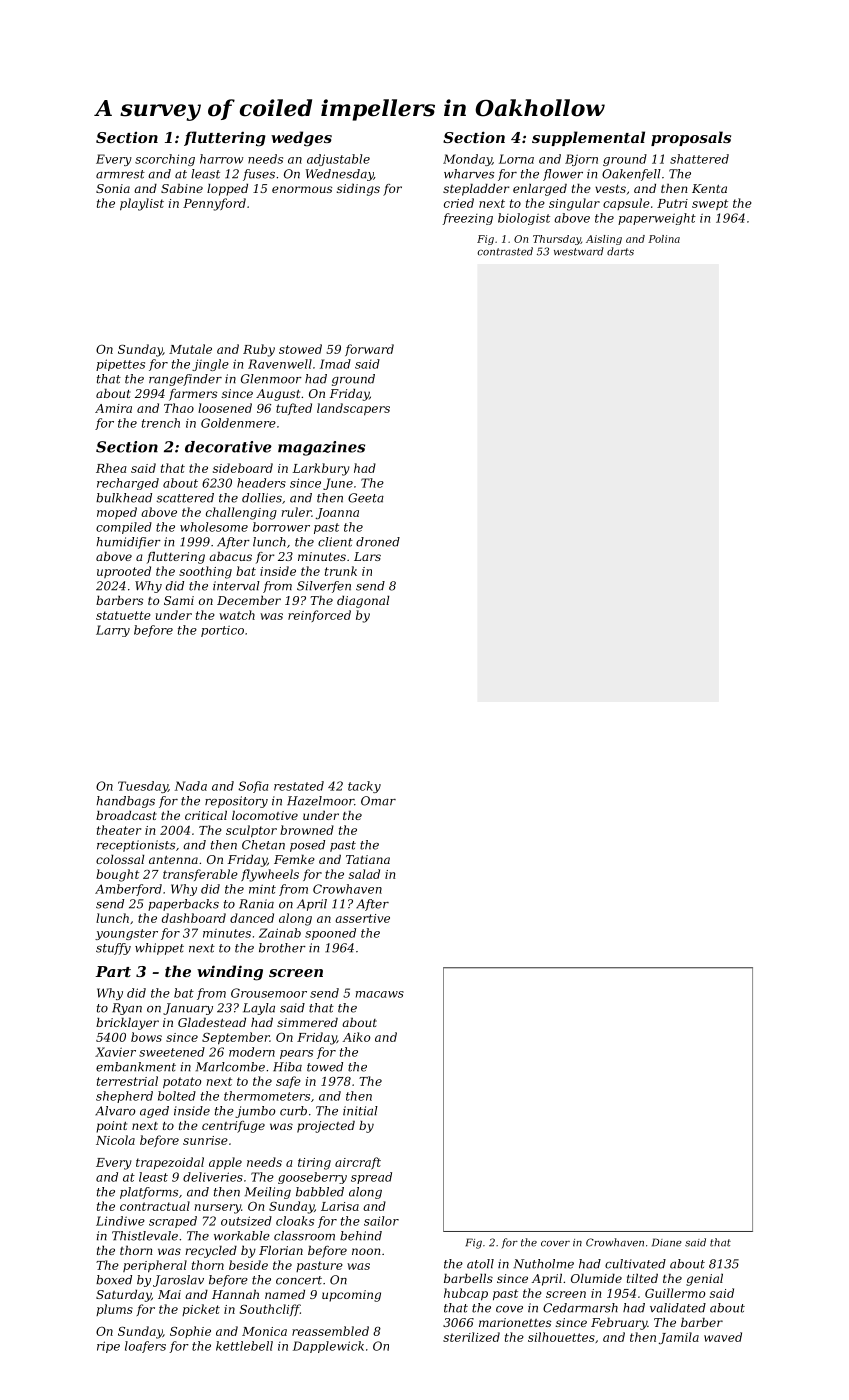 The height and width of the page is (1400, 849). I want to click on loafers, so click(145, 1347).
